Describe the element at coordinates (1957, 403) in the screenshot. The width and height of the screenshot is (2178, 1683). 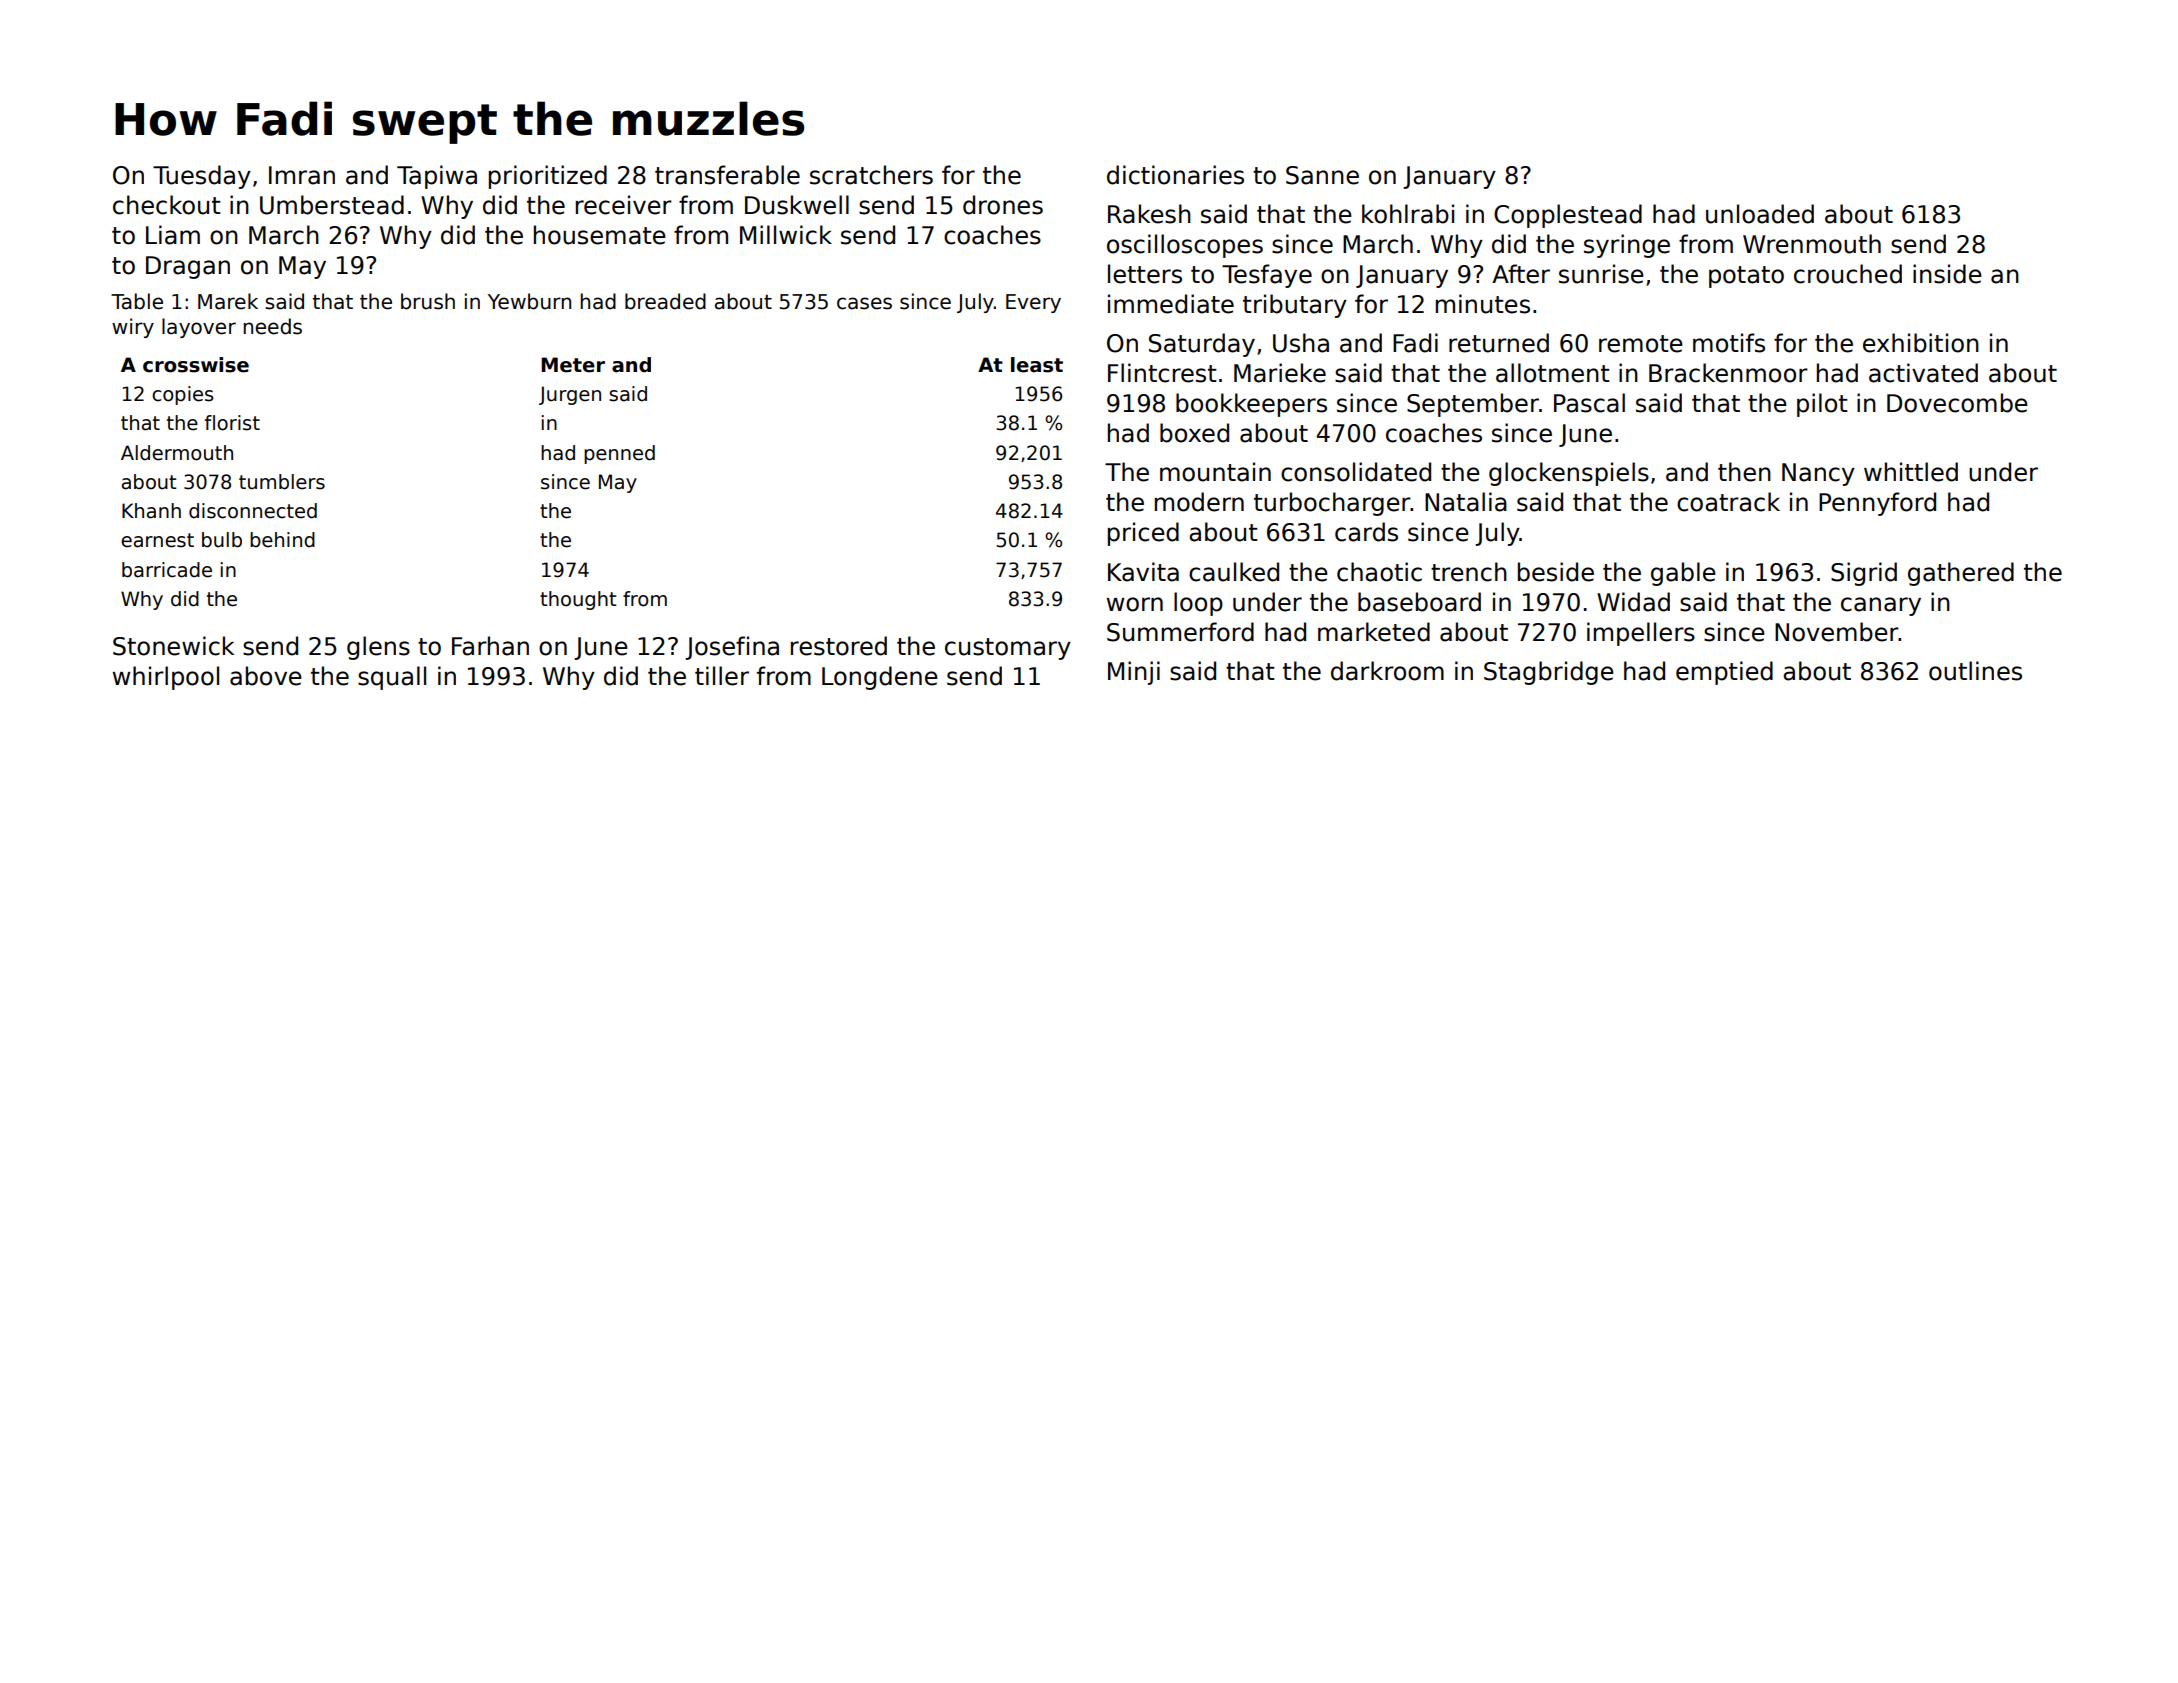
I see `Dovecombe` at that location.
